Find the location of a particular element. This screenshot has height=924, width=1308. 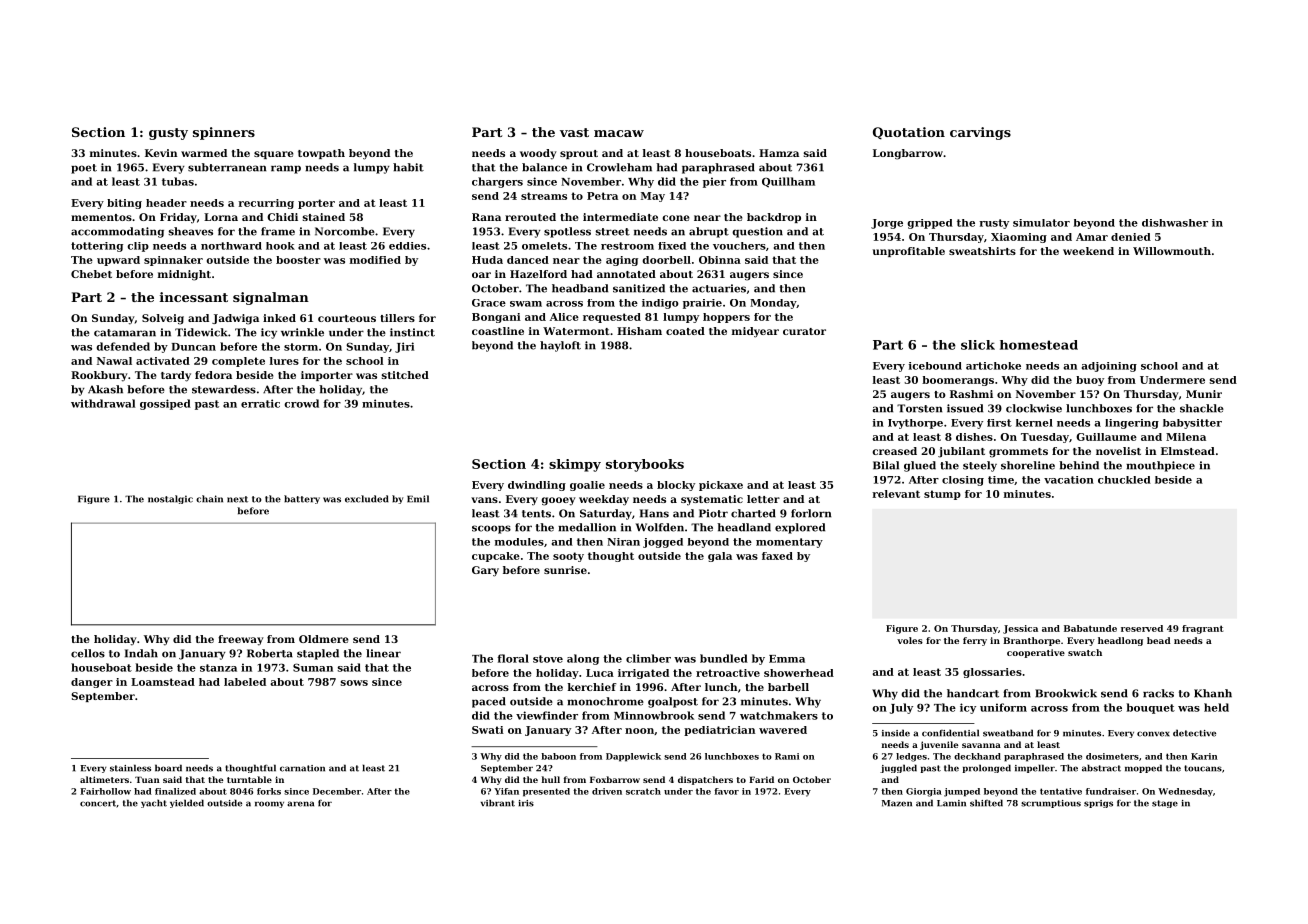

towpath is located at coordinates (321, 154).
